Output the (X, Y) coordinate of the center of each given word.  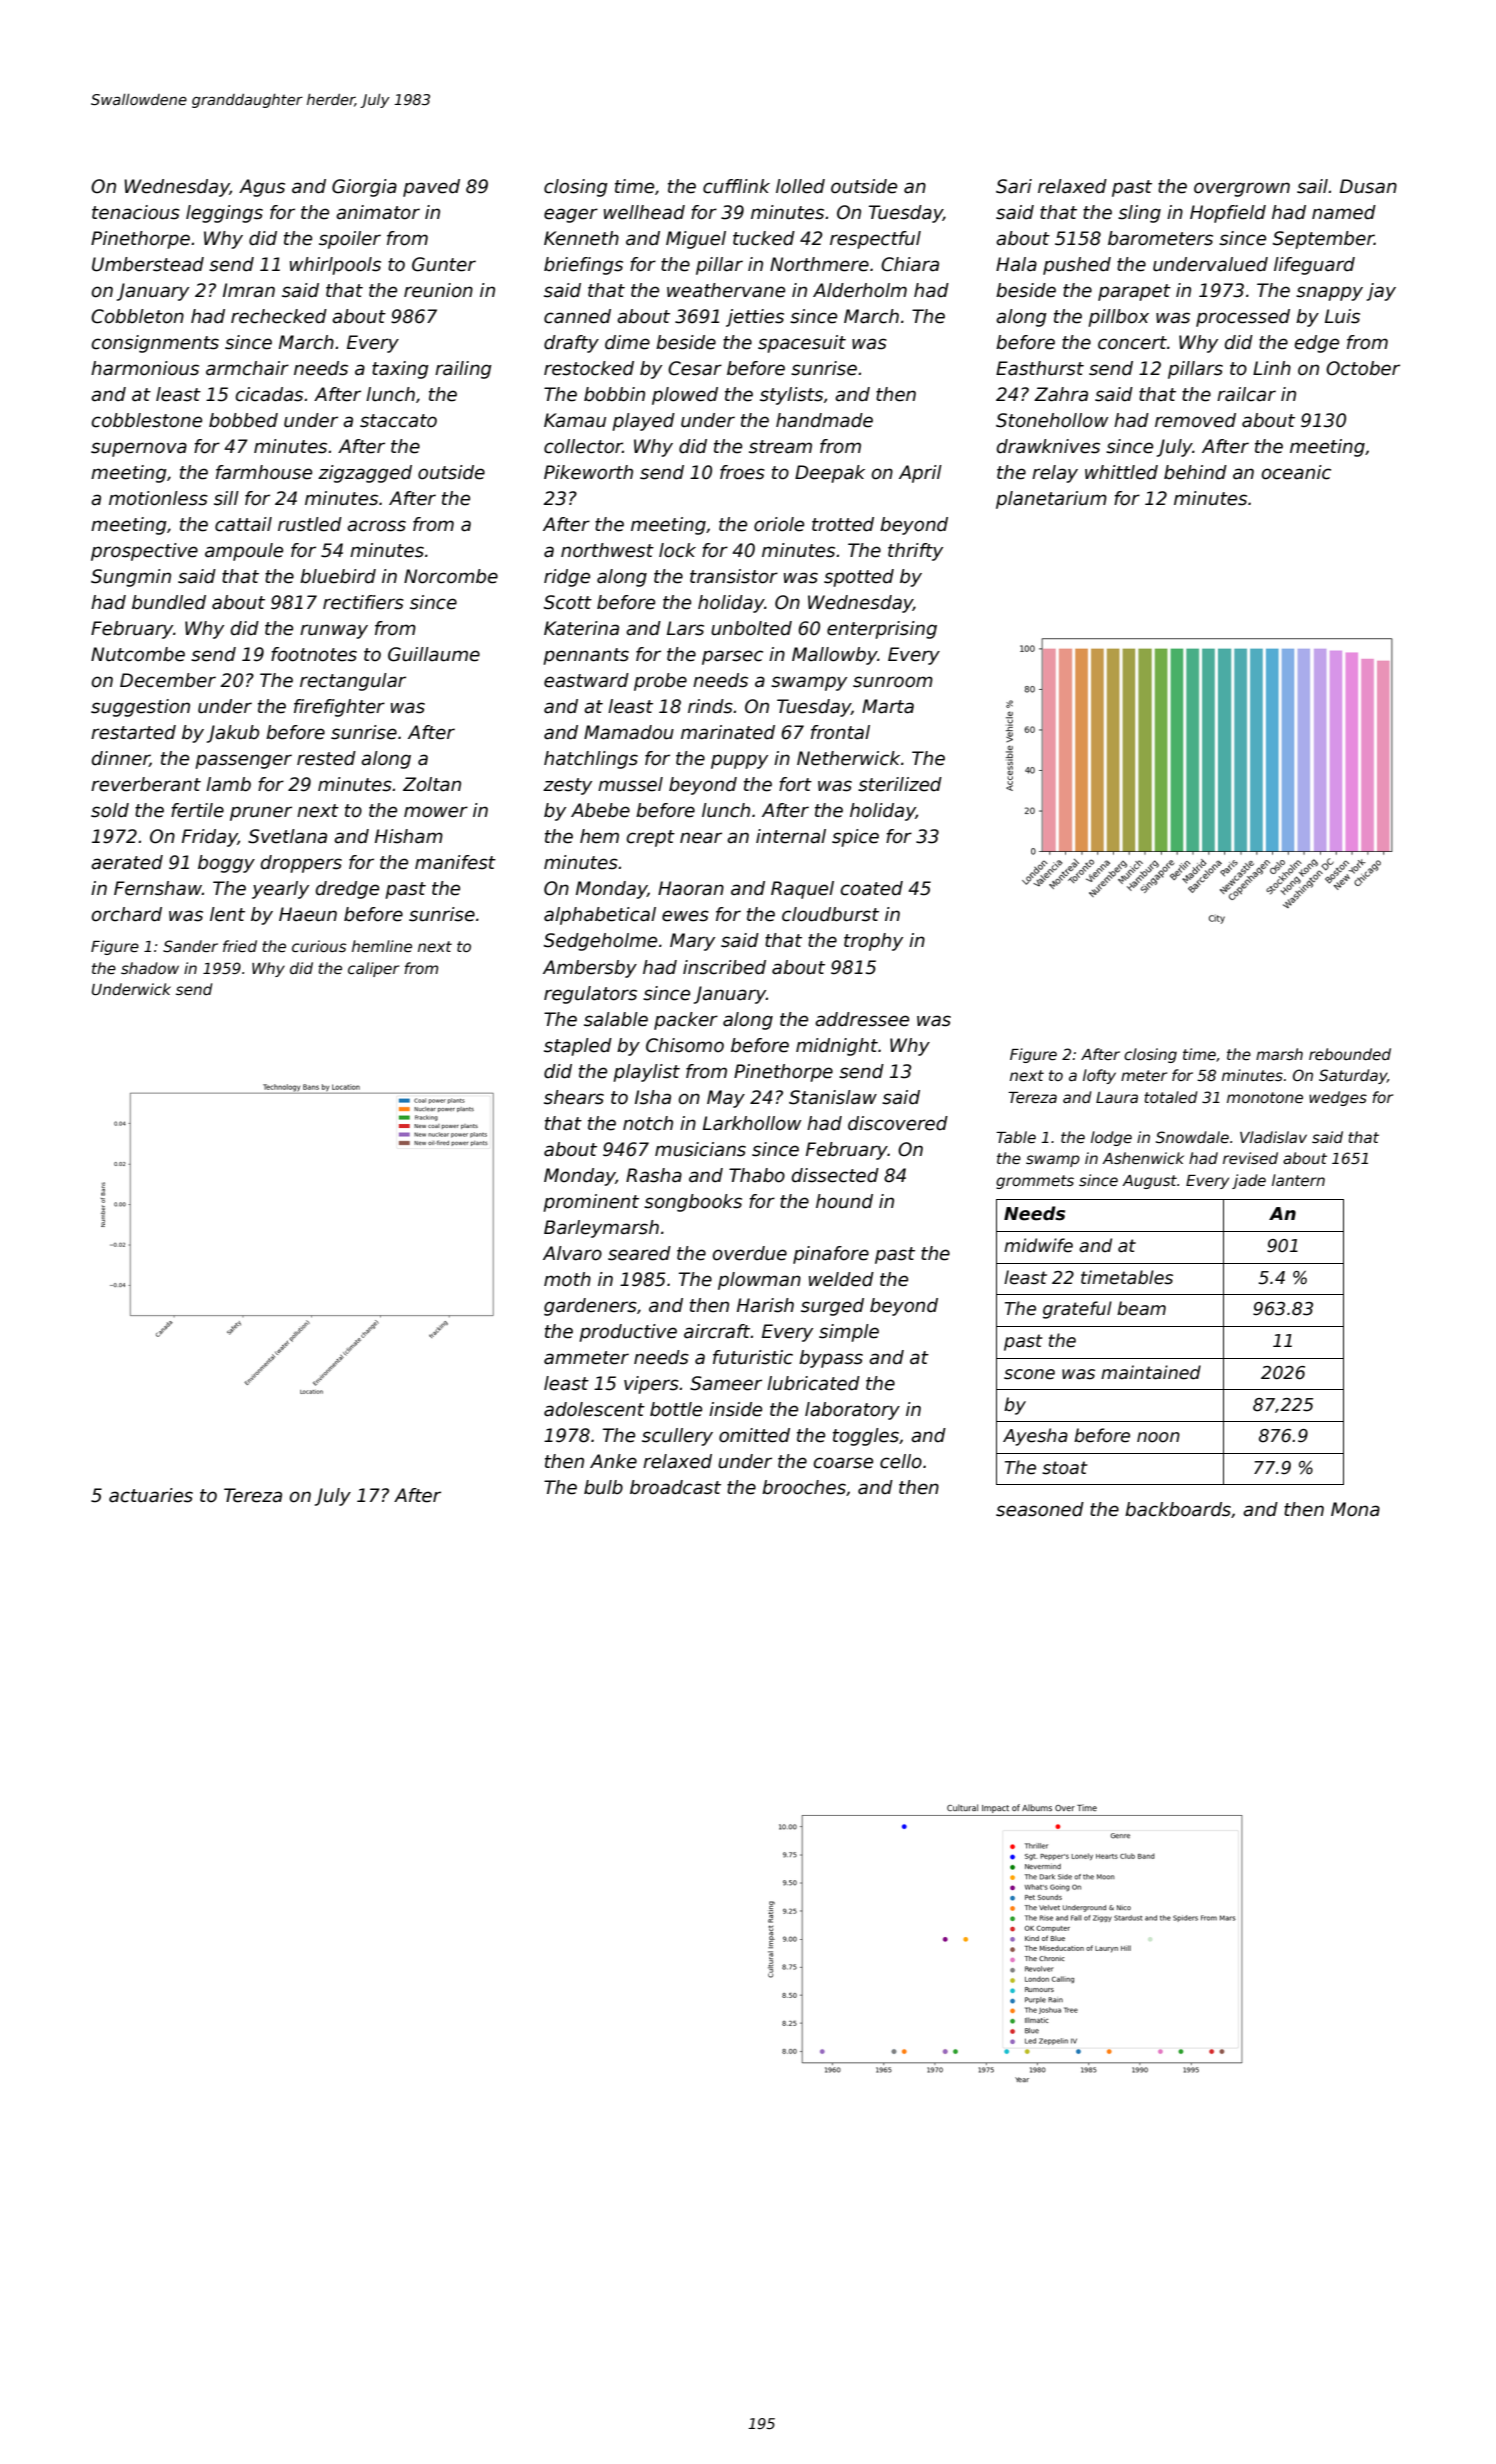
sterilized (900, 784)
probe (660, 682)
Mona (1355, 1509)
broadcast (675, 1487)
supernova (139, 449)
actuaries (151, 1495)
